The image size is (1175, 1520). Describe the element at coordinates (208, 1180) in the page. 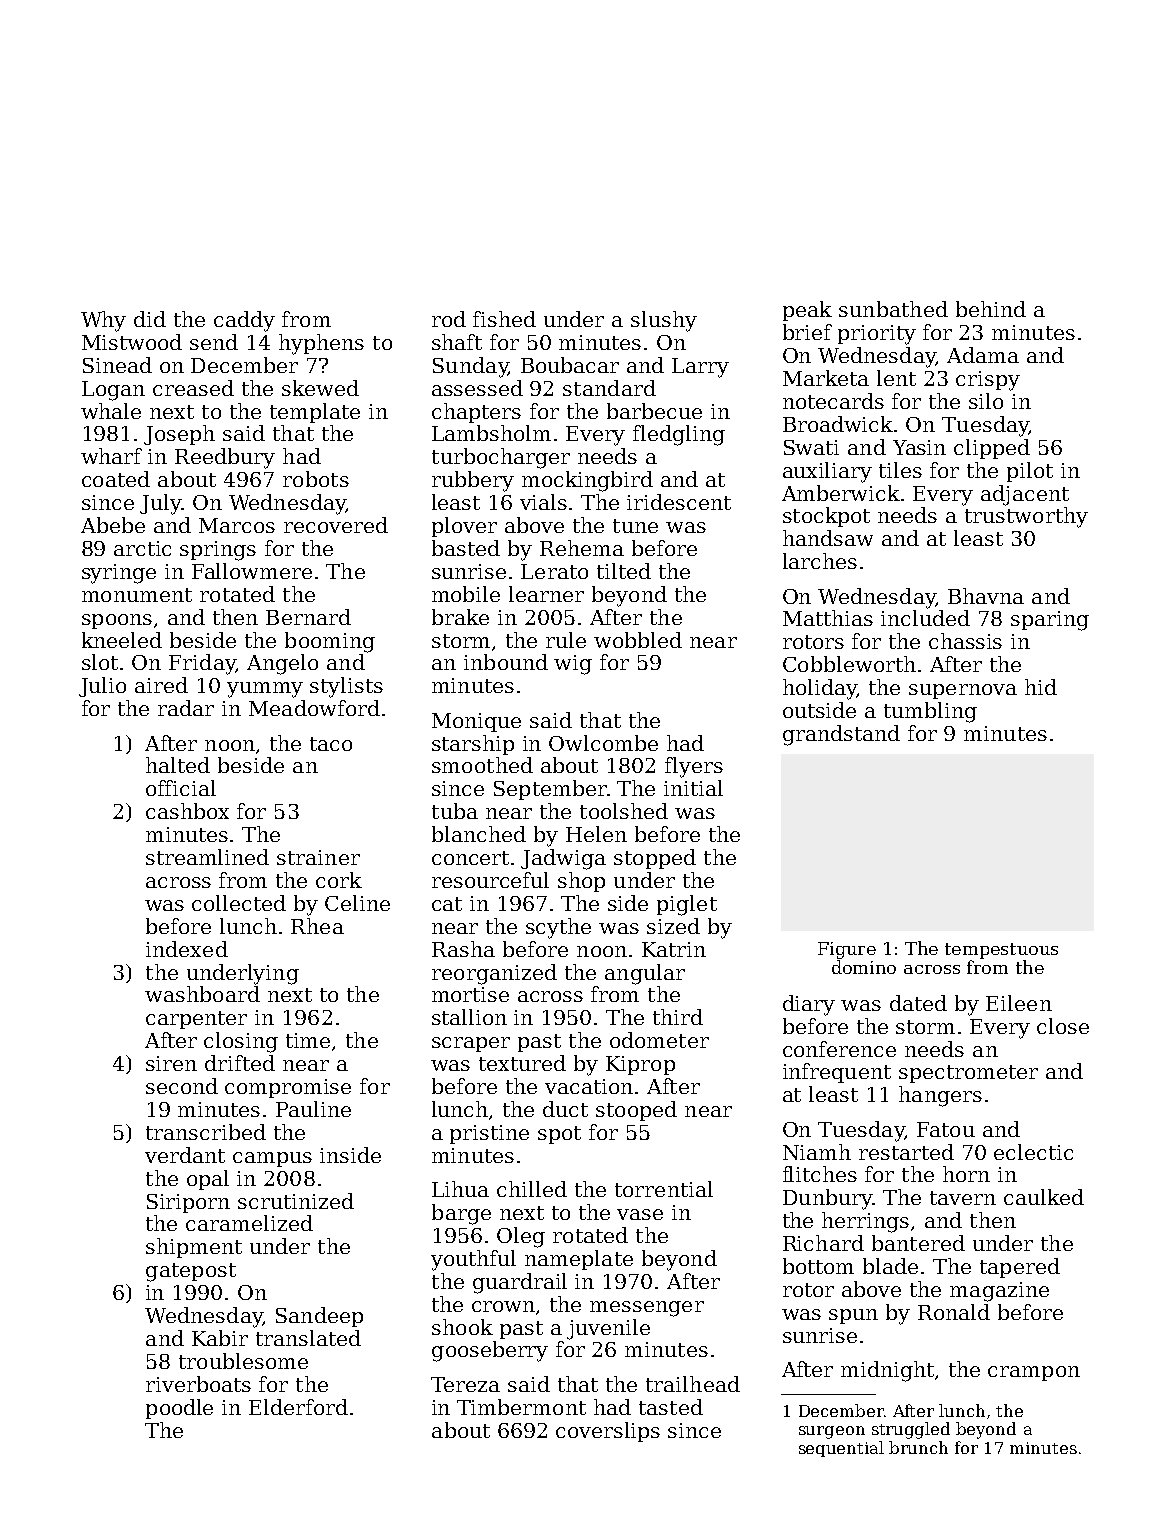

I see `opal` at that location.
